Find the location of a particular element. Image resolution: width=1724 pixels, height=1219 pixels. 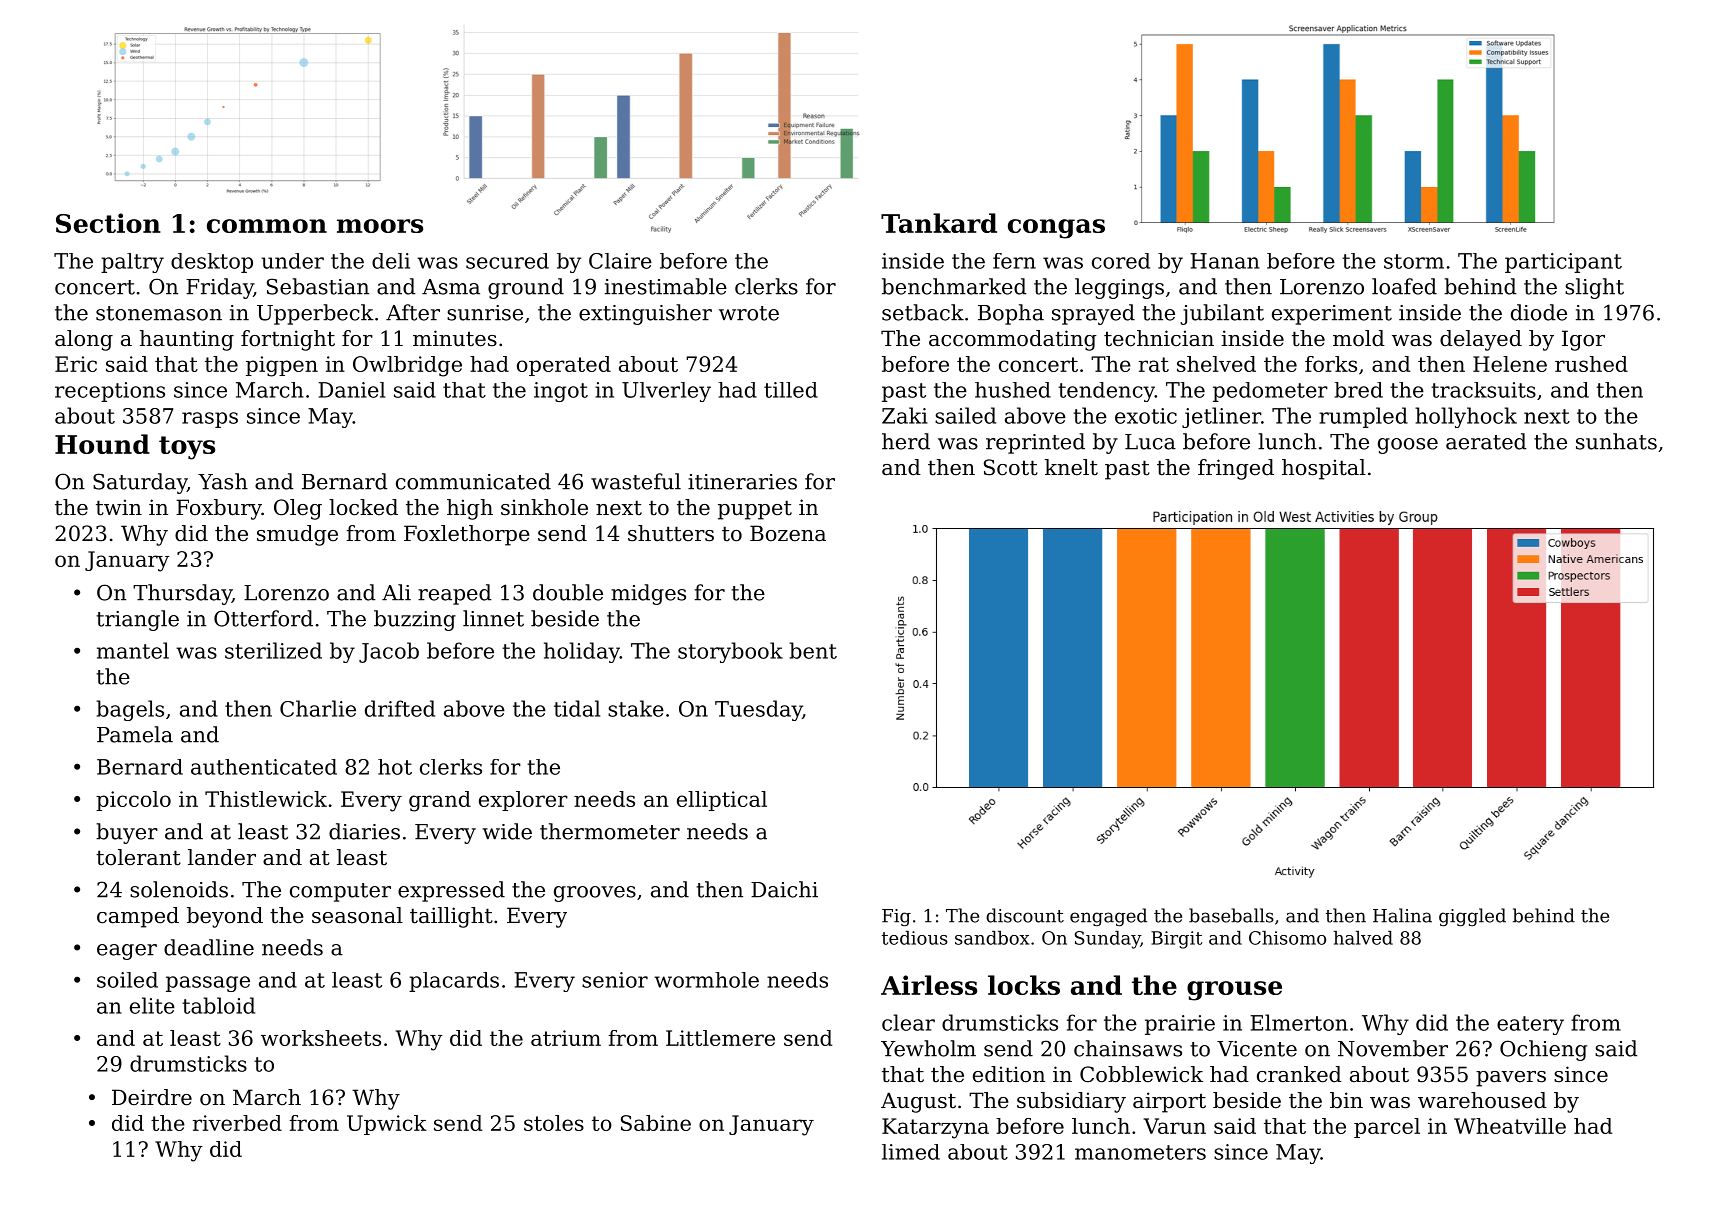

Wheatville is located at coordinates (1510, 1126).
